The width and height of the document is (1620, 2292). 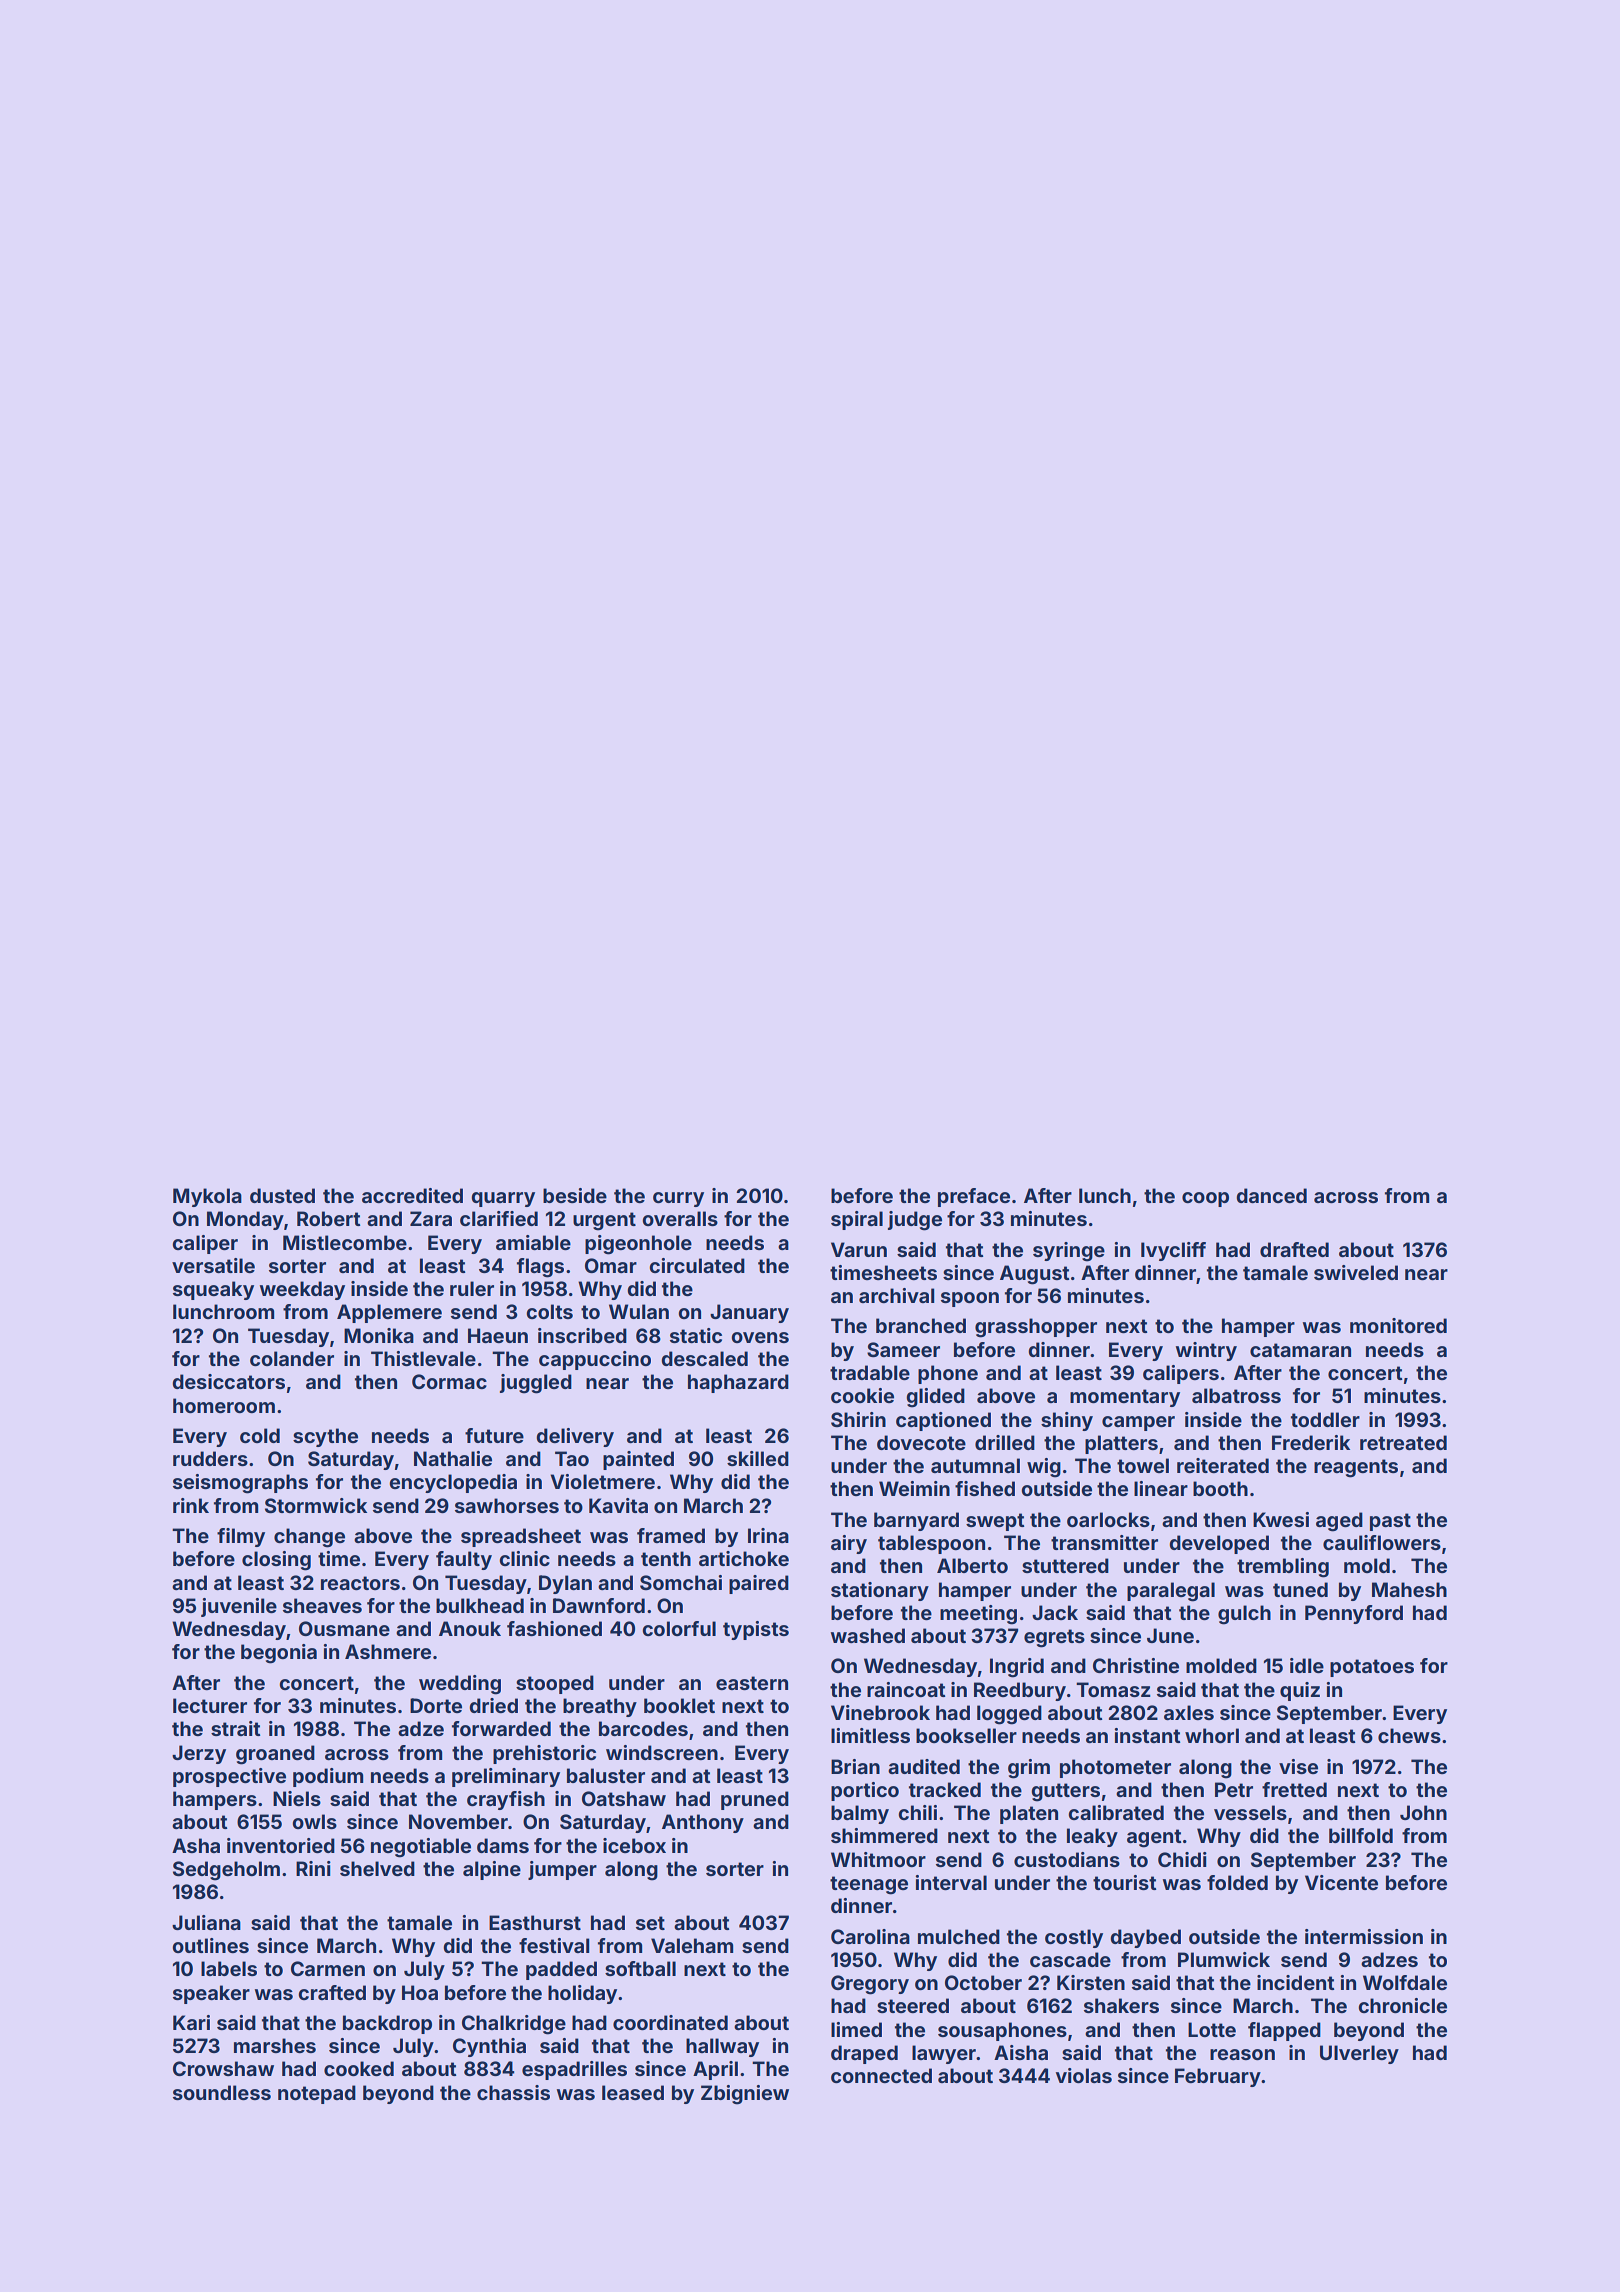 I want to click on drafted, so click(x=1294, y=1249).
